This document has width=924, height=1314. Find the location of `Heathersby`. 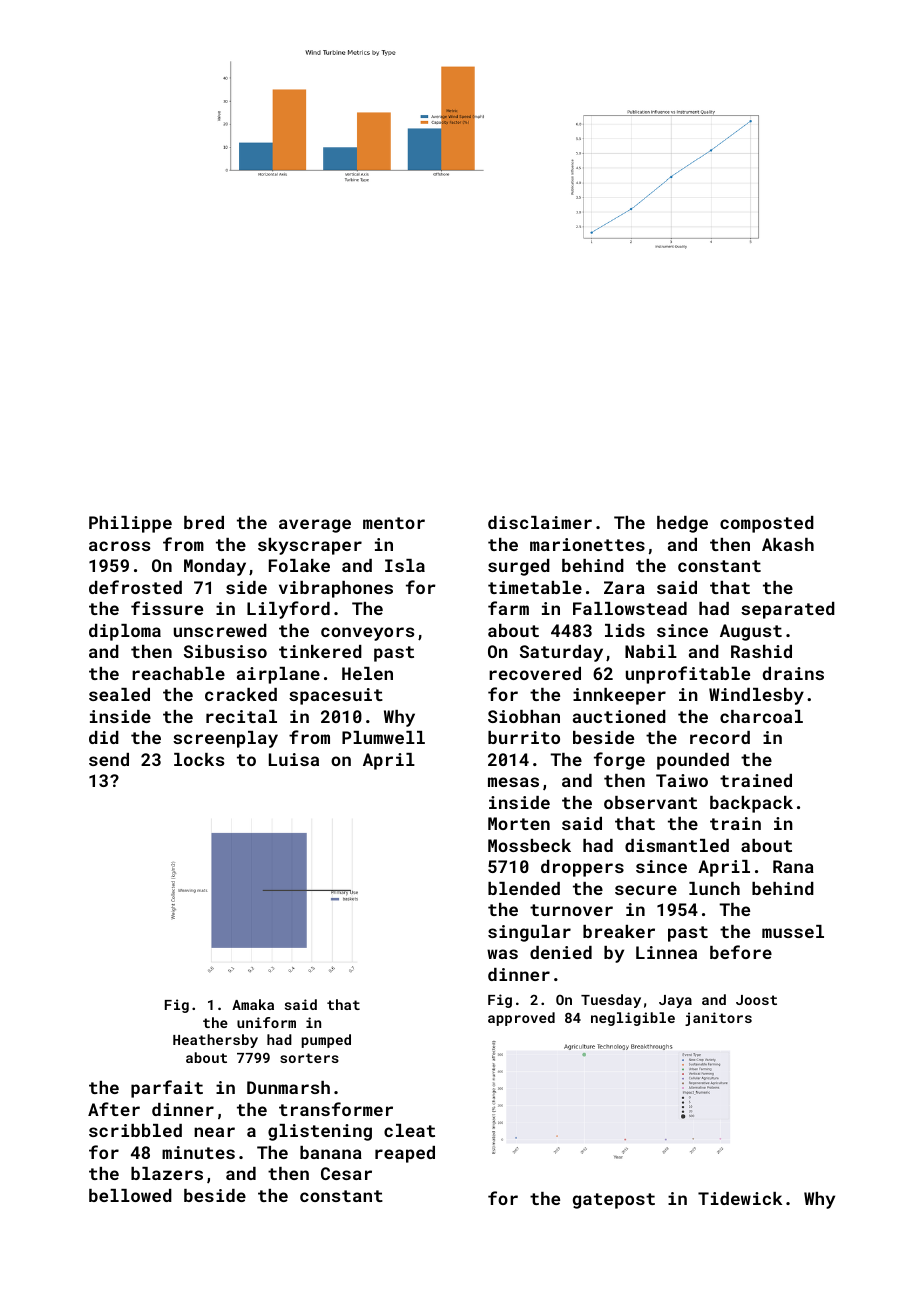

Heathersby is located at coordinates (215, 1041).
